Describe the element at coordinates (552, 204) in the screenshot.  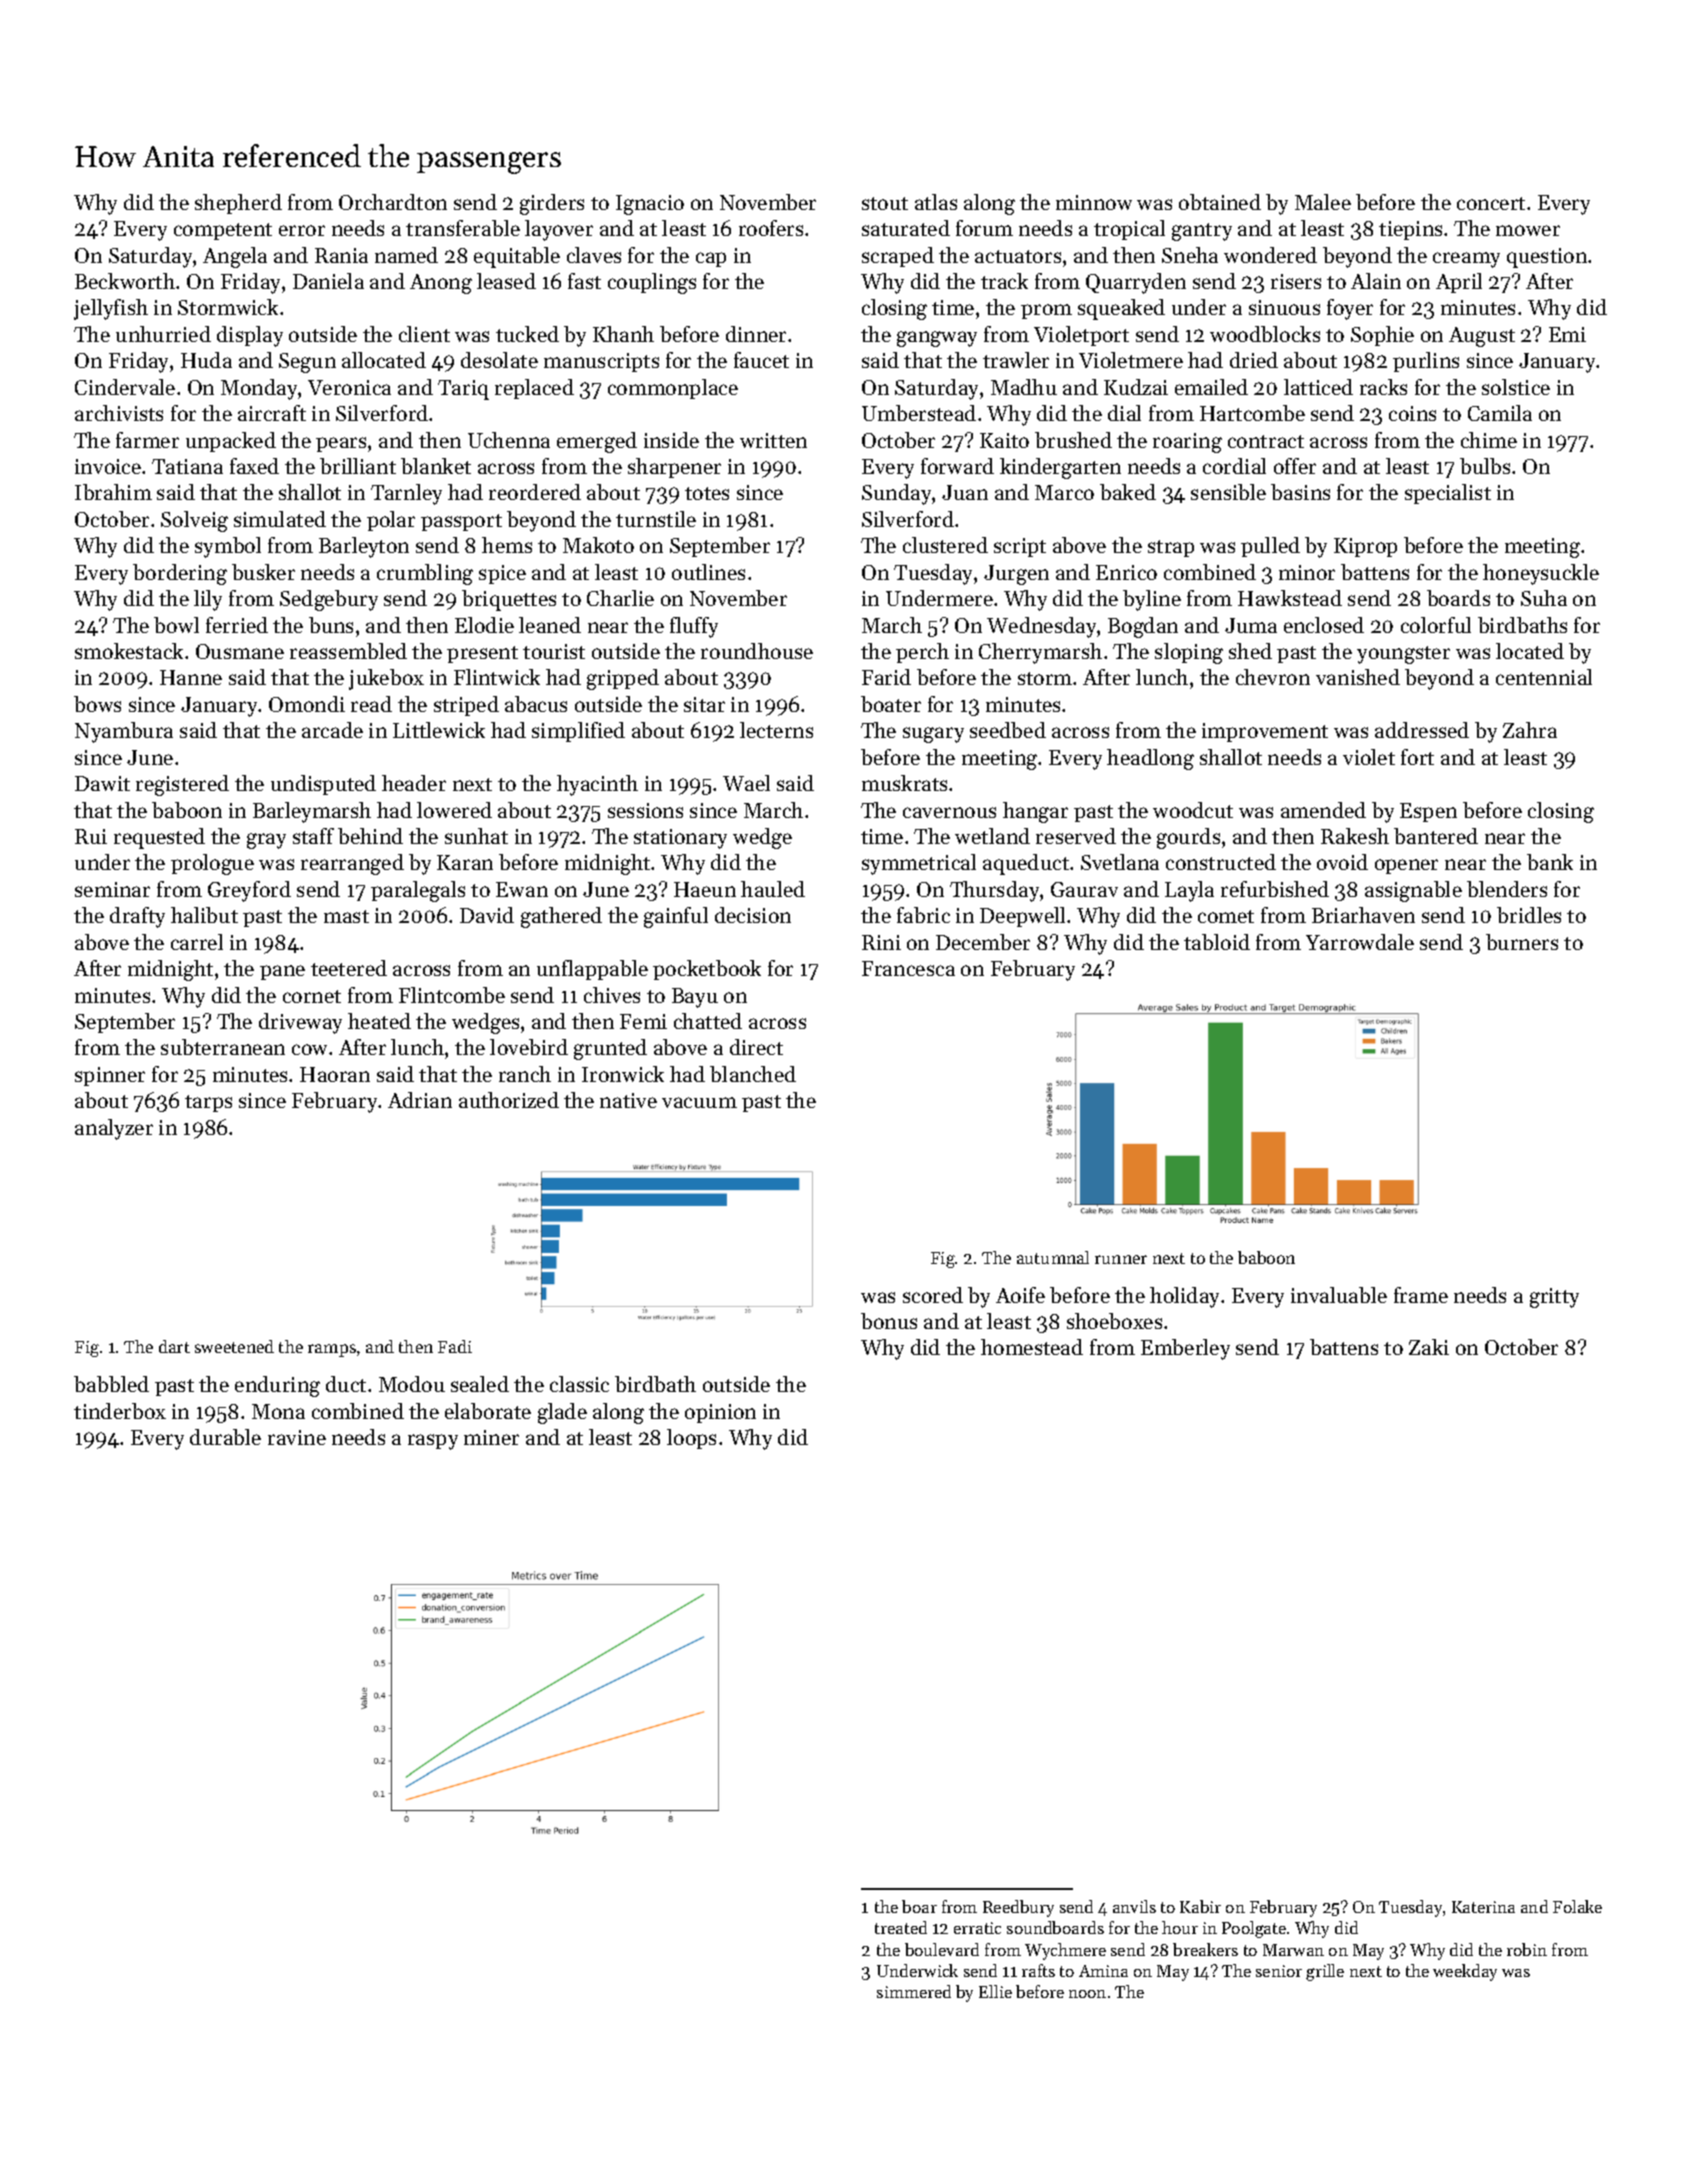
I see `girders` at that location.
